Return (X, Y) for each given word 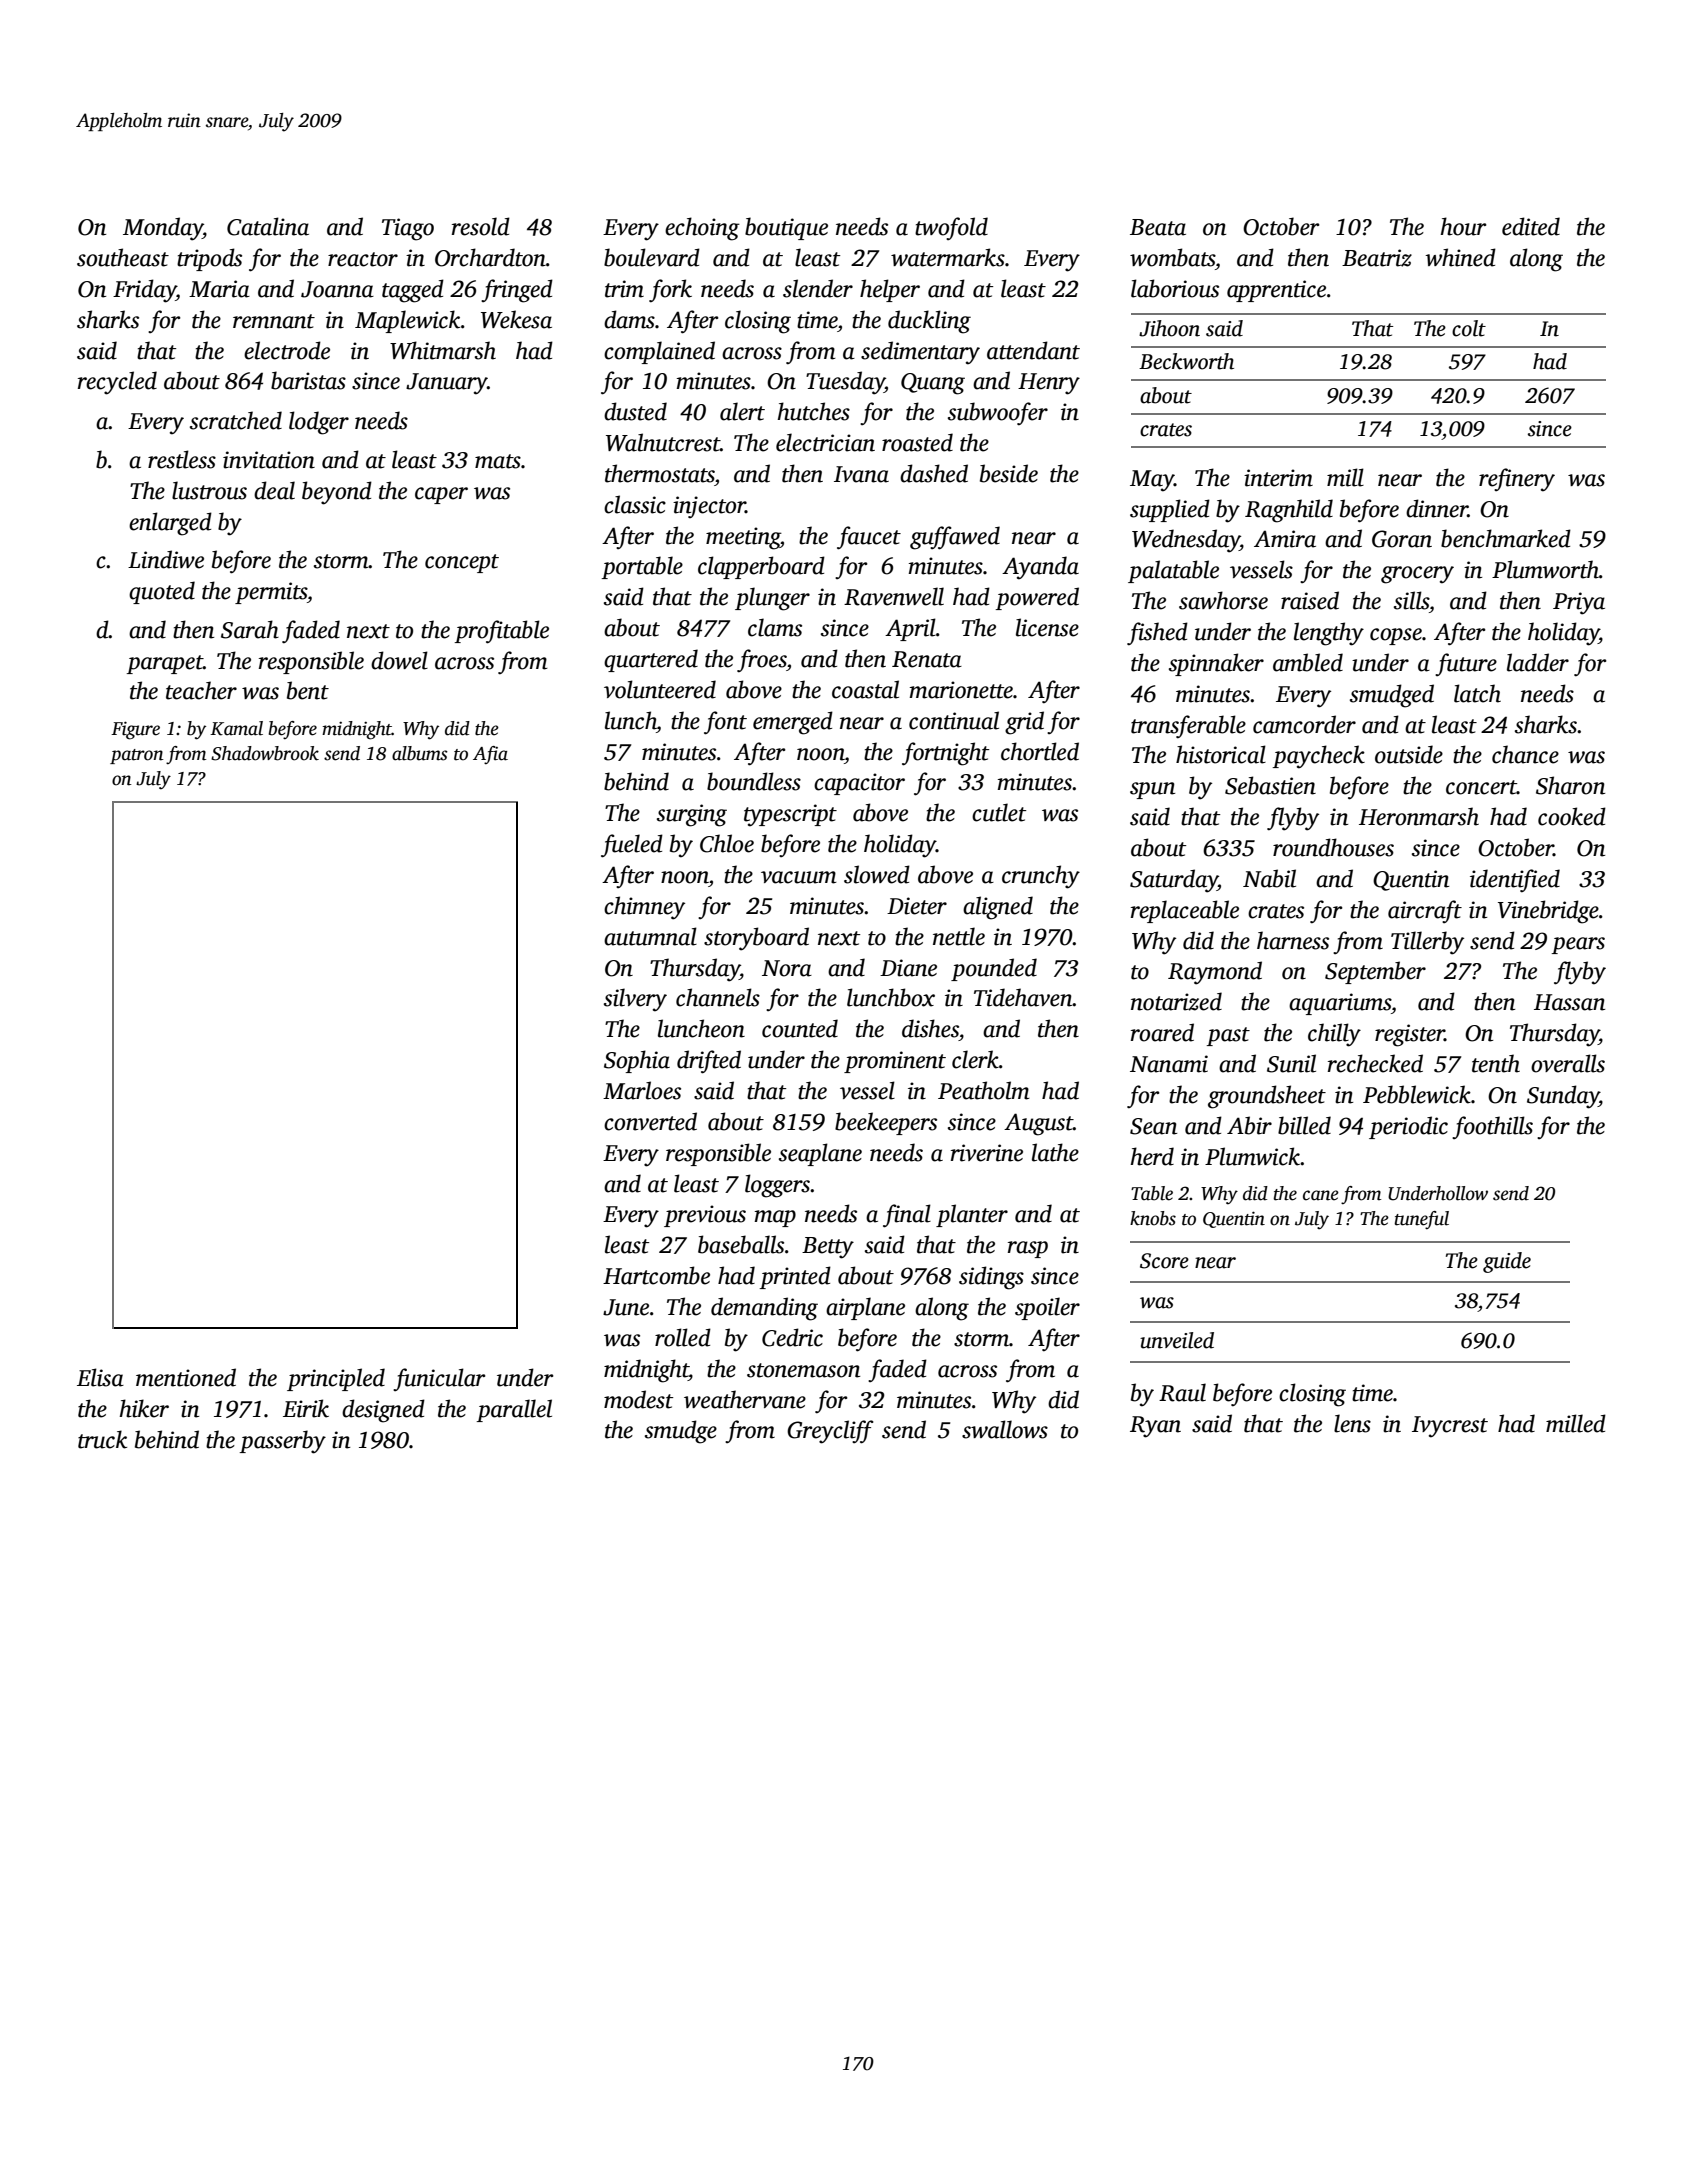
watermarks (948, 257)
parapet (164, 664)
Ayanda (1040, 568)
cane (1321, 1195)
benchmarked (1506, 538)
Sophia (637, 1061)
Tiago (408, 229)
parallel (514, 1410)
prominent (895, 1062)
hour (1464, 226)
